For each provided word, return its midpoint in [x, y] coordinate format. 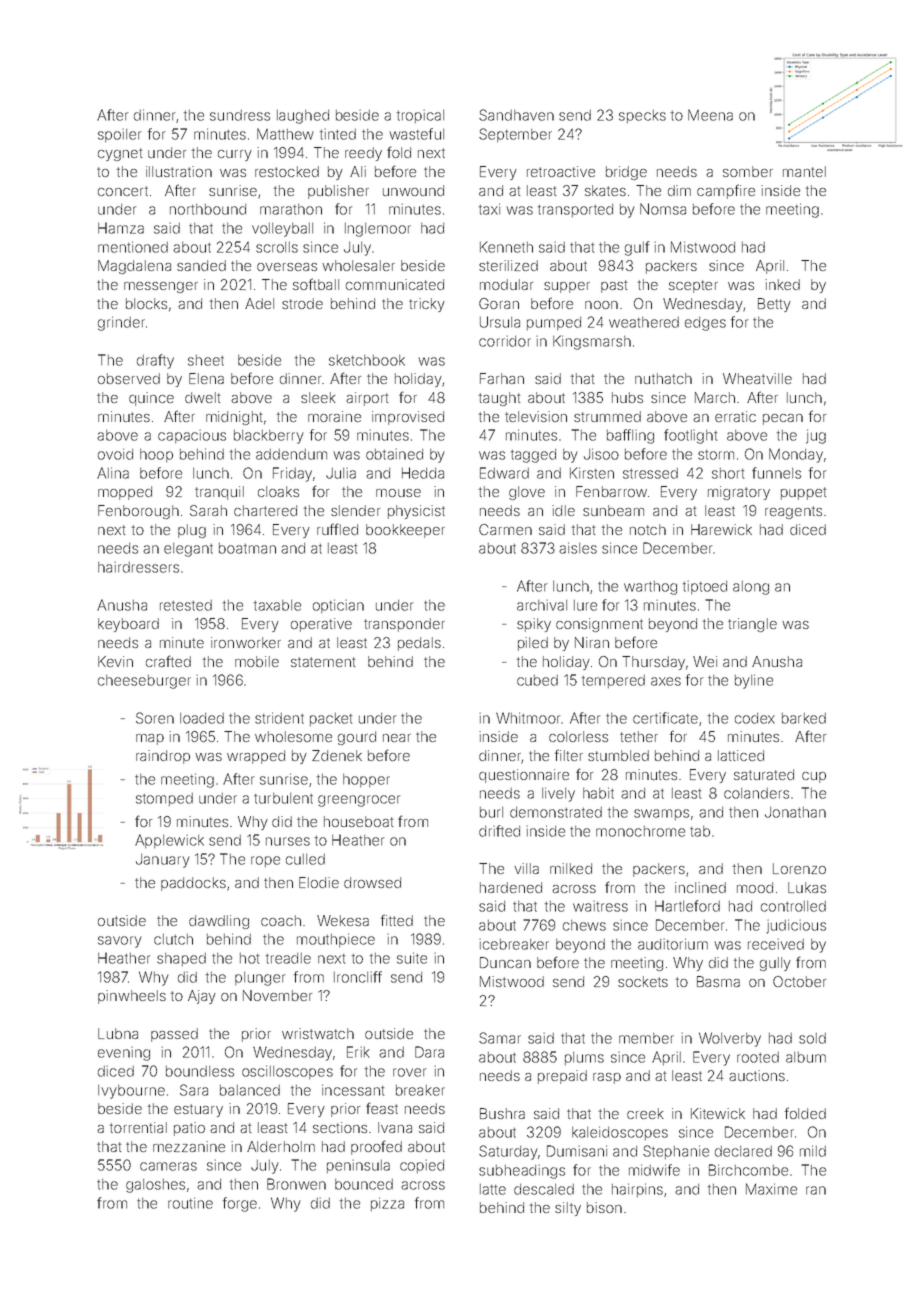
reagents [793, 512]
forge [240, 1204]
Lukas [807, 887]
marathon [291, 209]
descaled [544, 1189]
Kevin [115, 661]
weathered [644, 322]
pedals [419, 644]
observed [129, 378]
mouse [398, 493]
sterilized [508, 265]
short [728, 473]
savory [120, 942]
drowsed [372, 882]
